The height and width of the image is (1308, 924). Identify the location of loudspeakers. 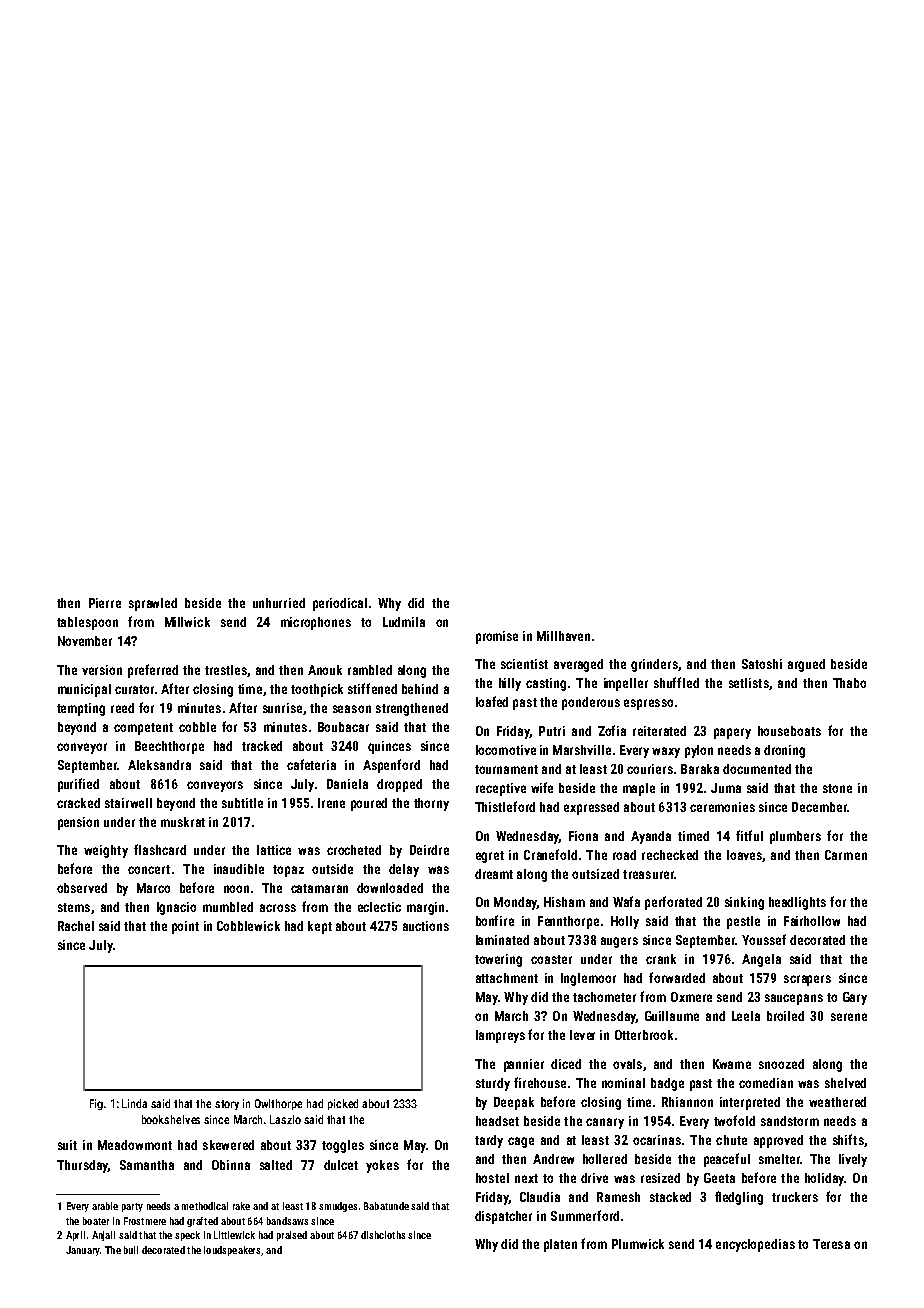
(232, 1251).
